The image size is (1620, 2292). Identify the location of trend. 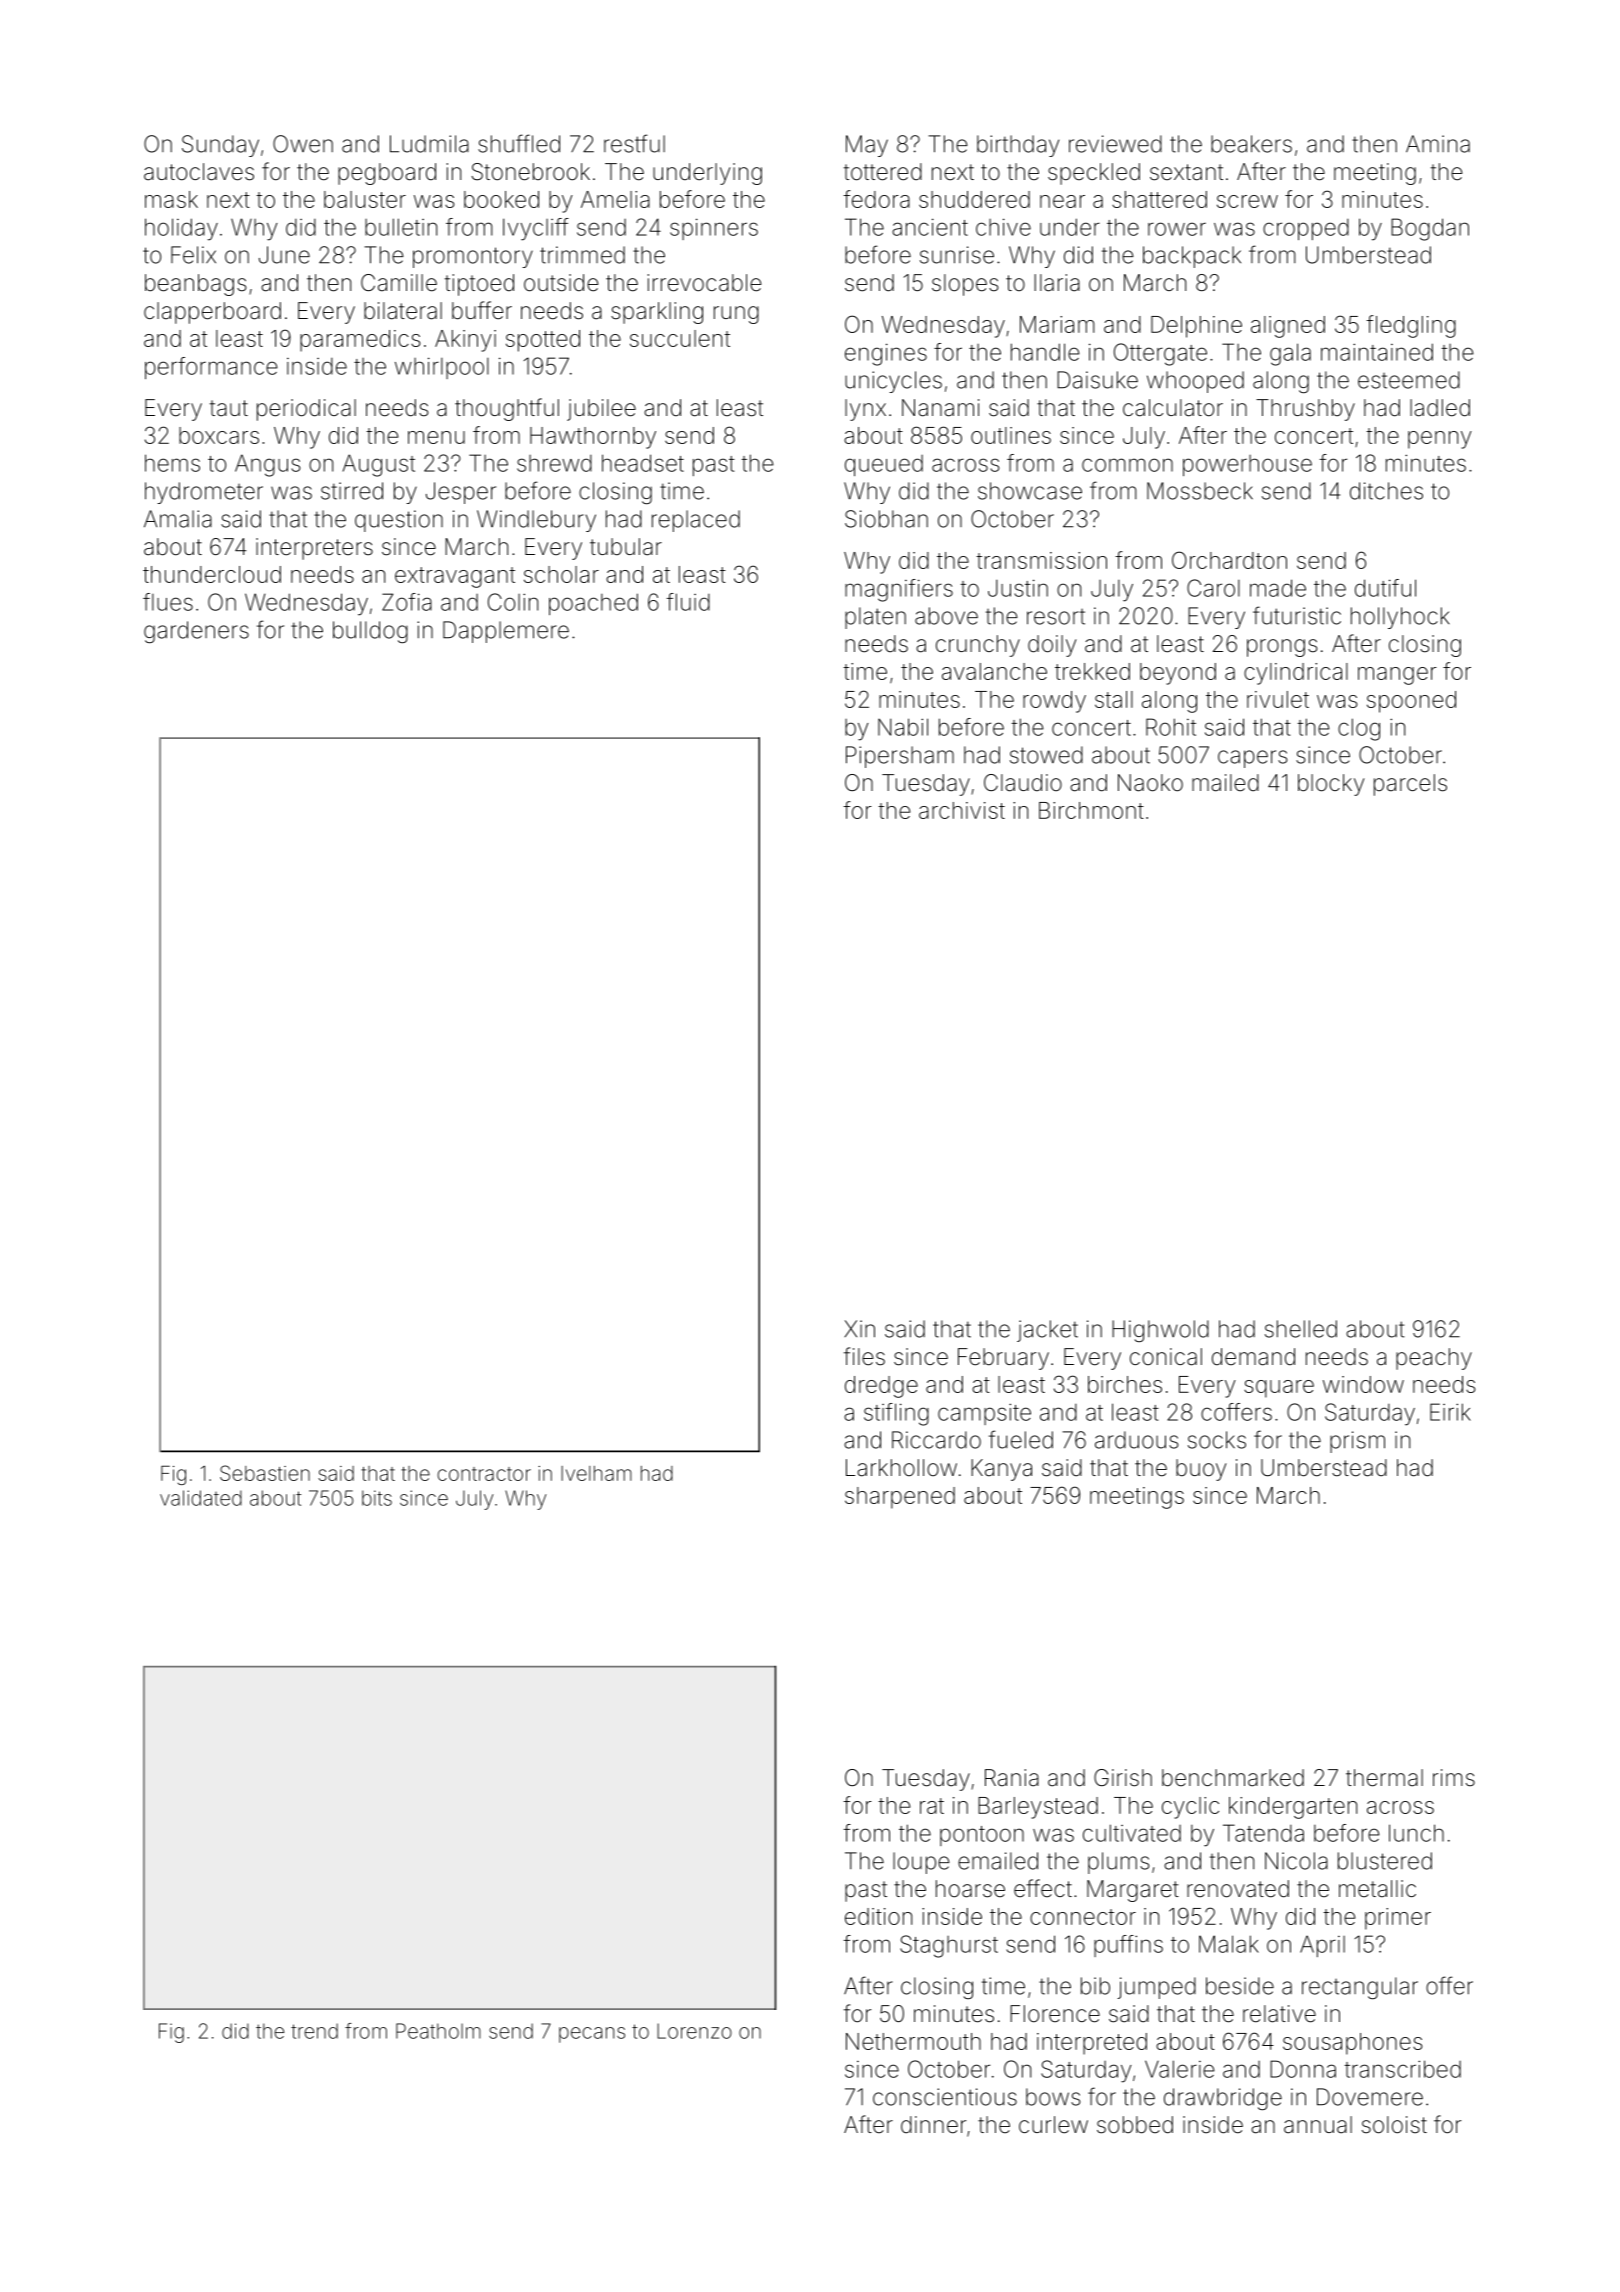
(314, 2031).
